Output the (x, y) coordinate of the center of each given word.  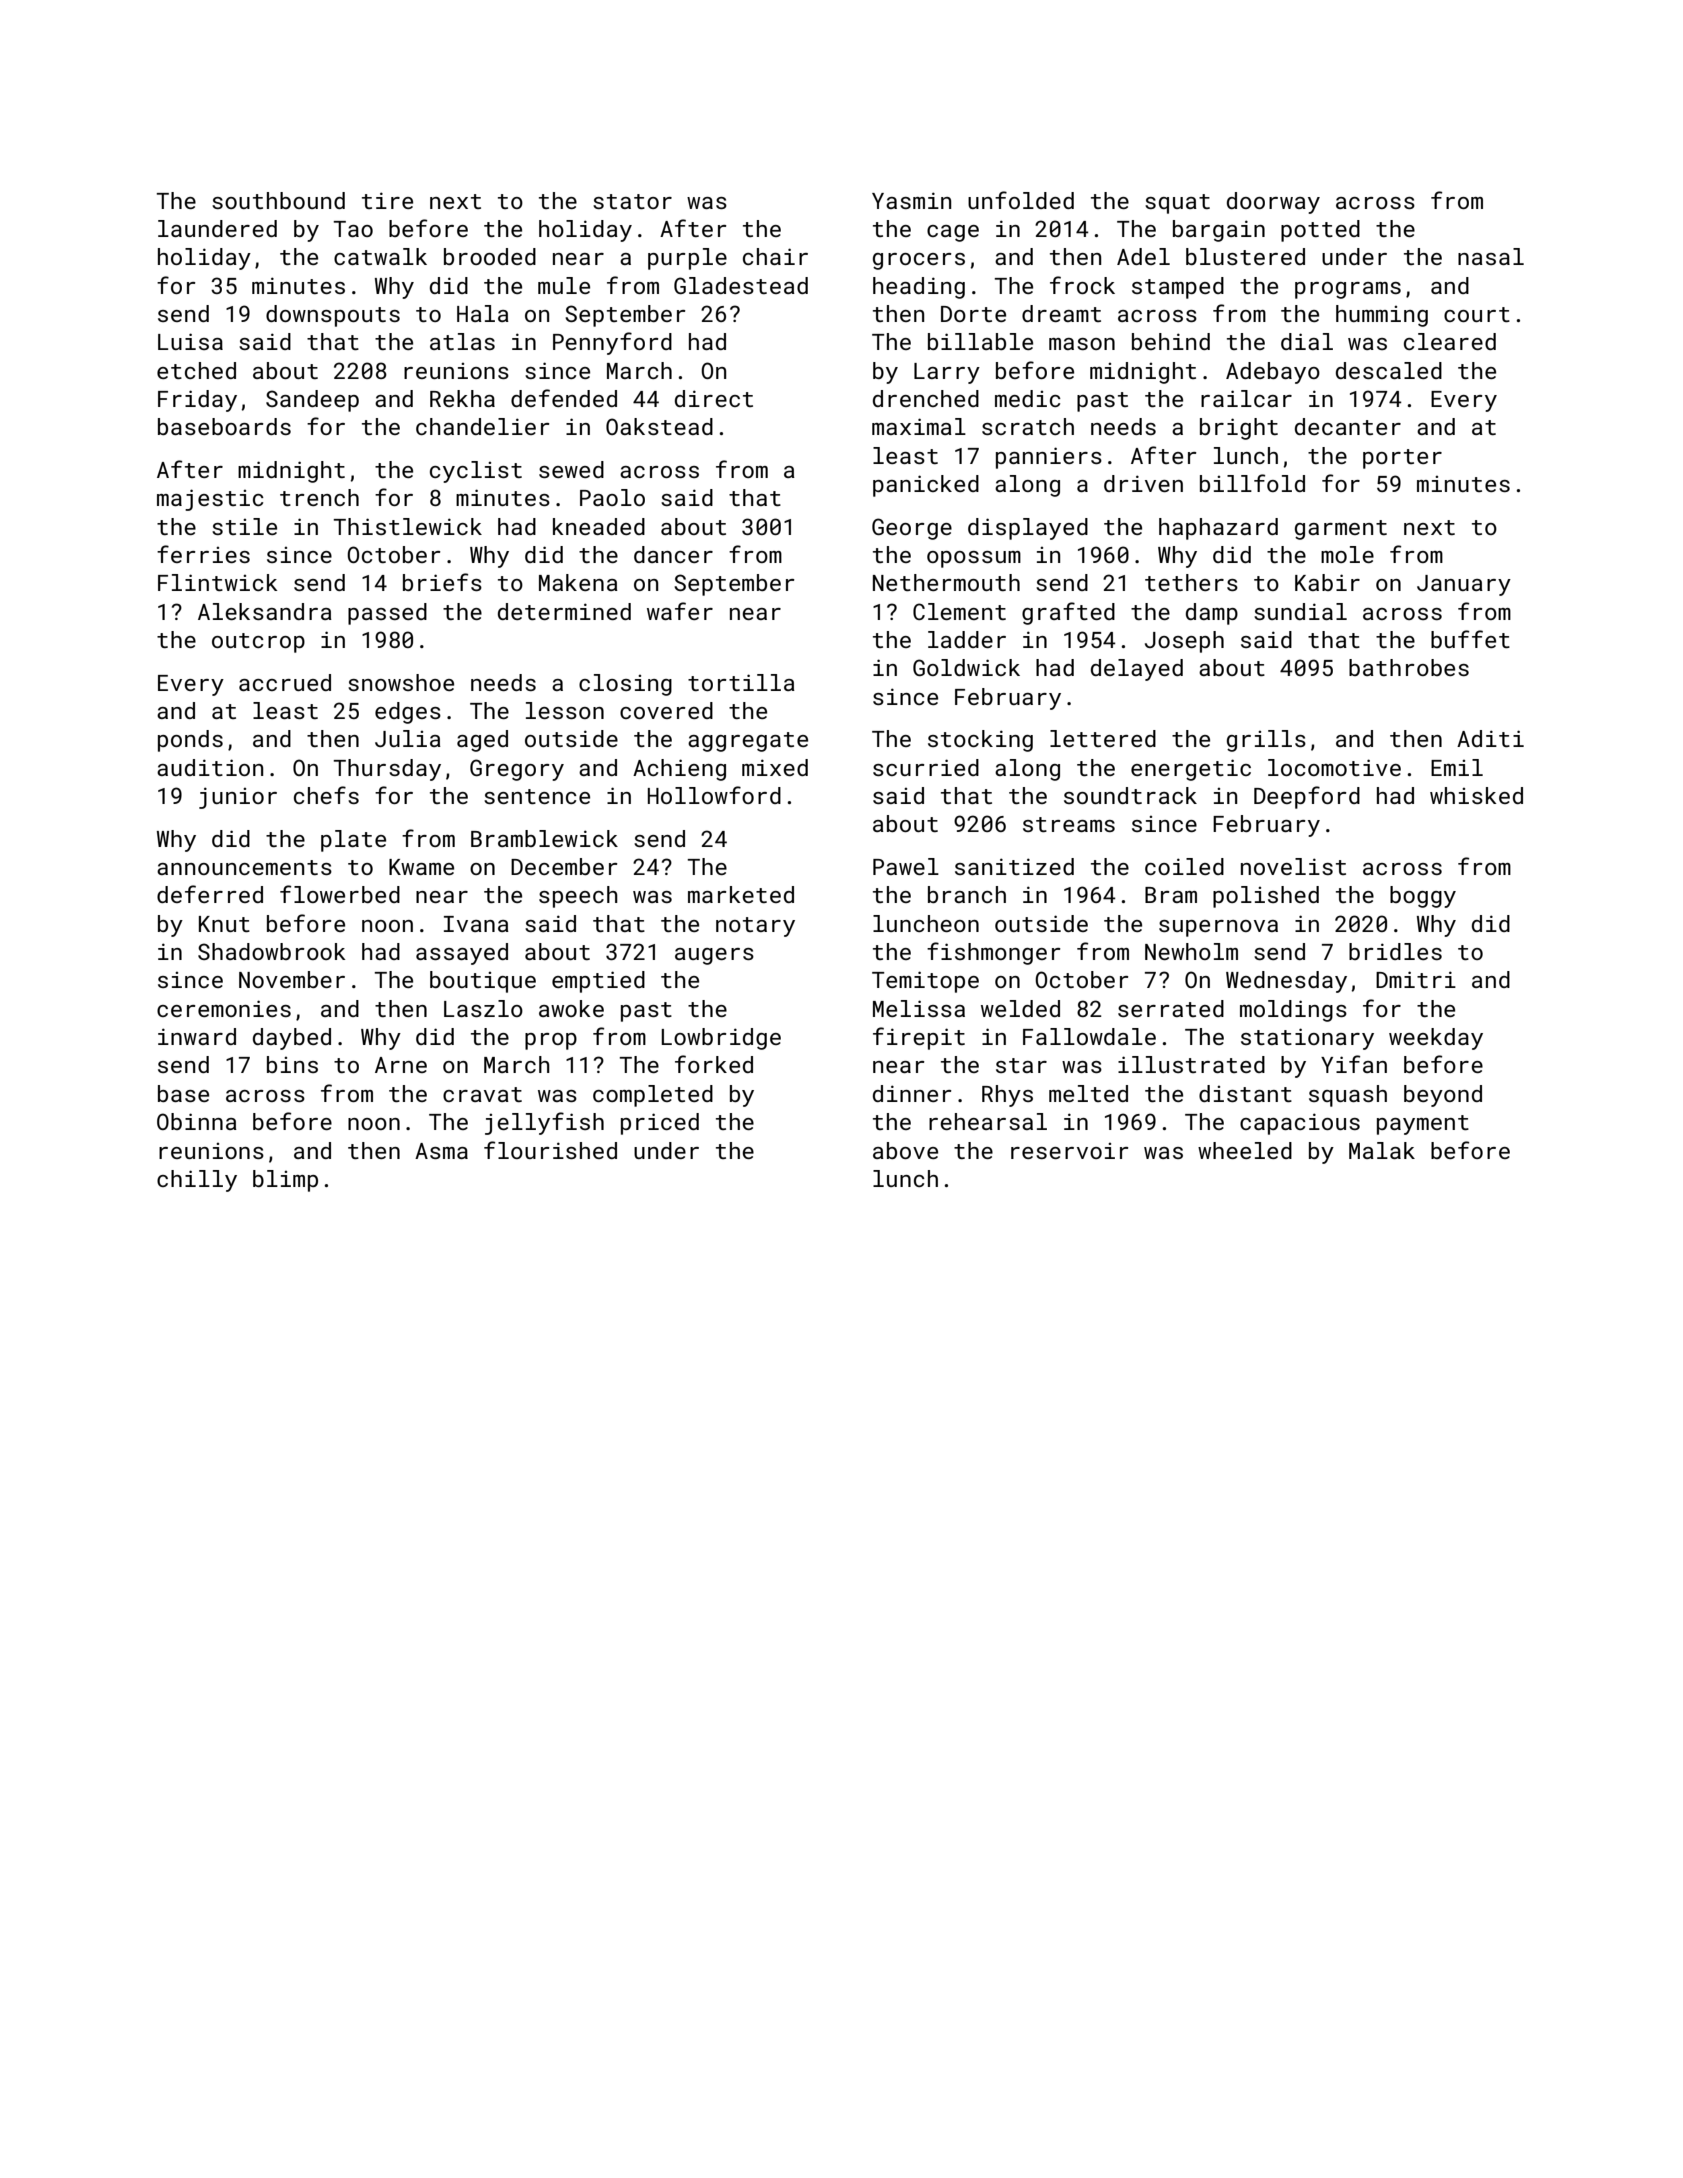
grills (1266, 741)
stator (632, 201)
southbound (278, 200)
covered (666, 710)
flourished (550, 1150)
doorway (1273, 203)
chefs (326, 795)
